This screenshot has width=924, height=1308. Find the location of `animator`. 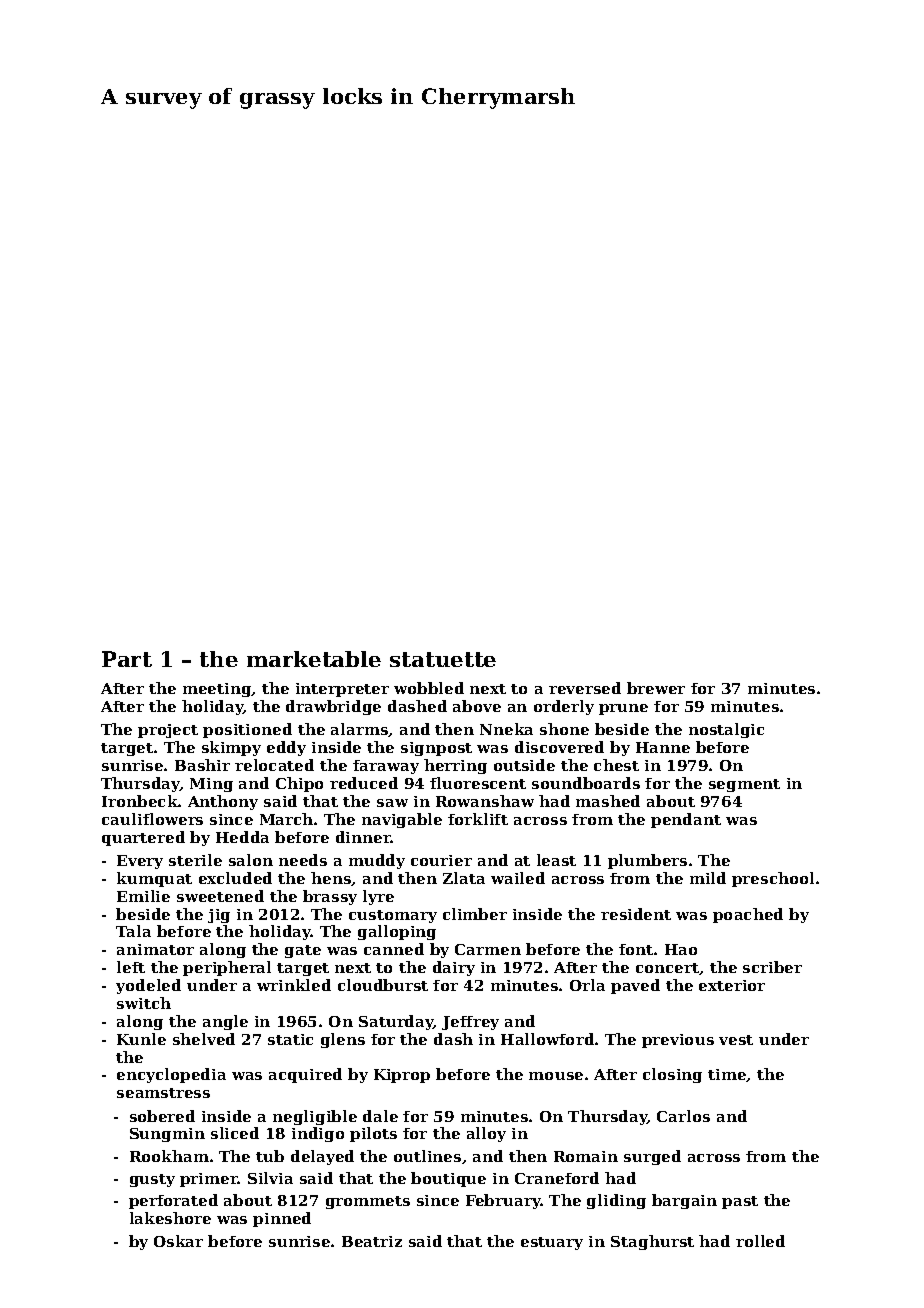

animator is located at coordinates (155, 949).
